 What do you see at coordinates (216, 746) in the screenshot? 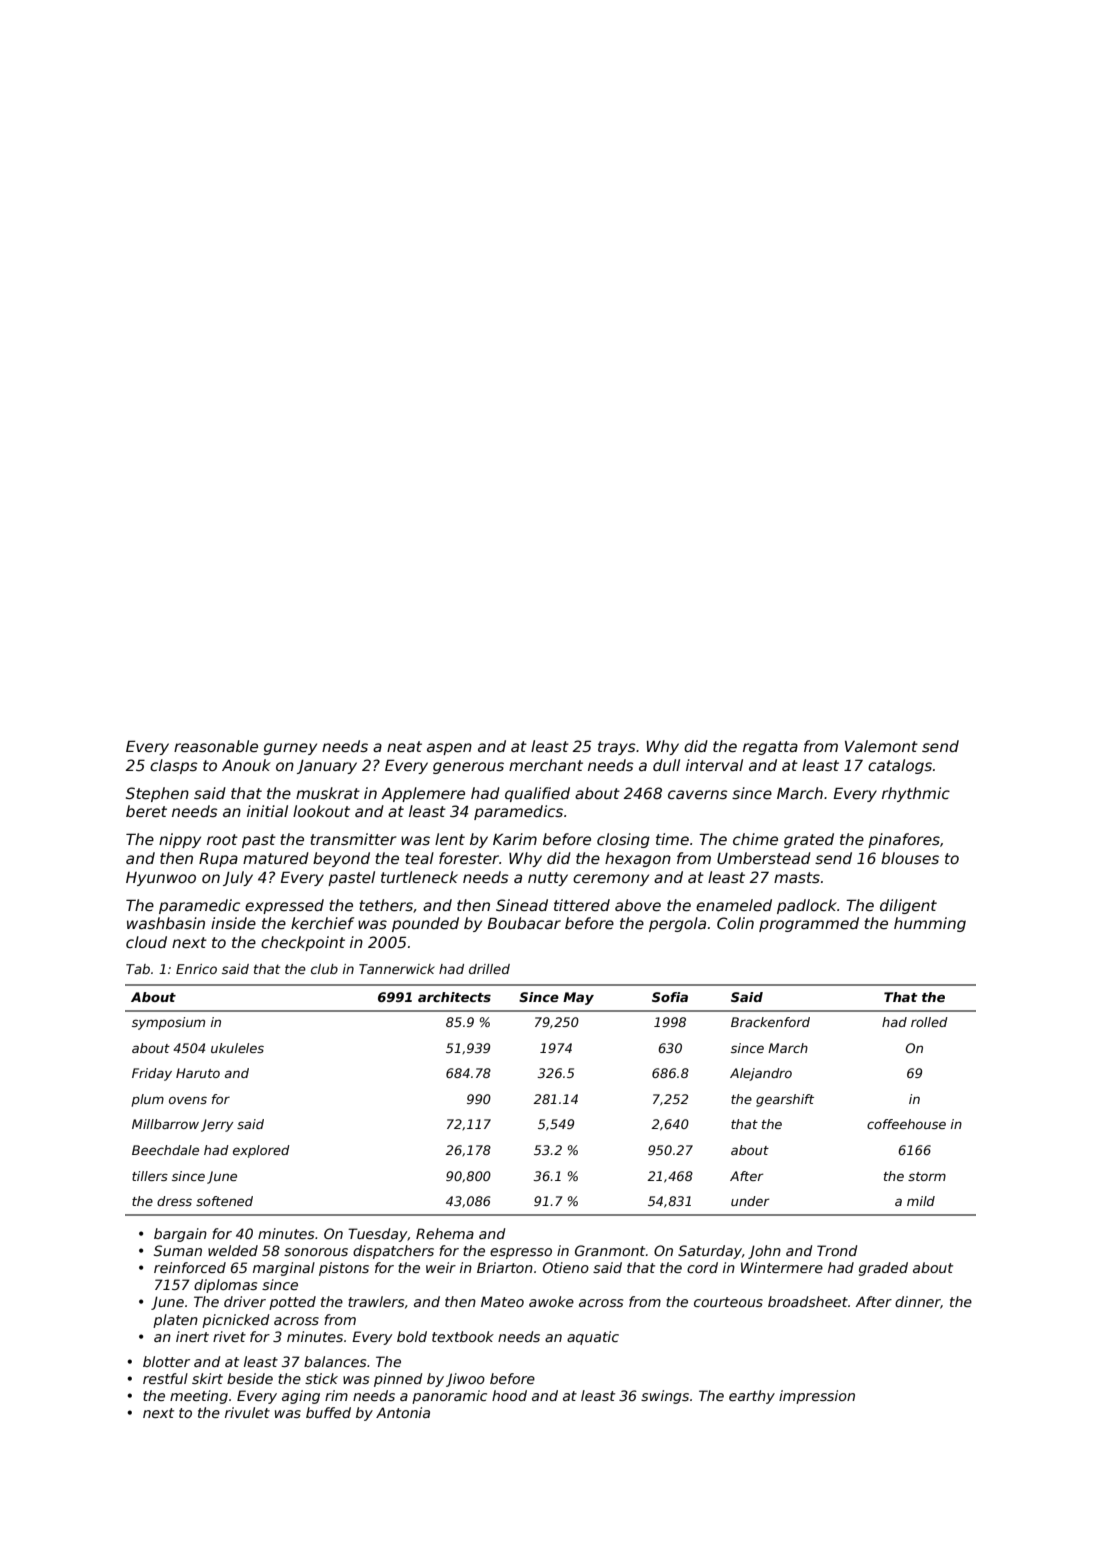
I see `reasonable` at bounding box center [216, 746].
